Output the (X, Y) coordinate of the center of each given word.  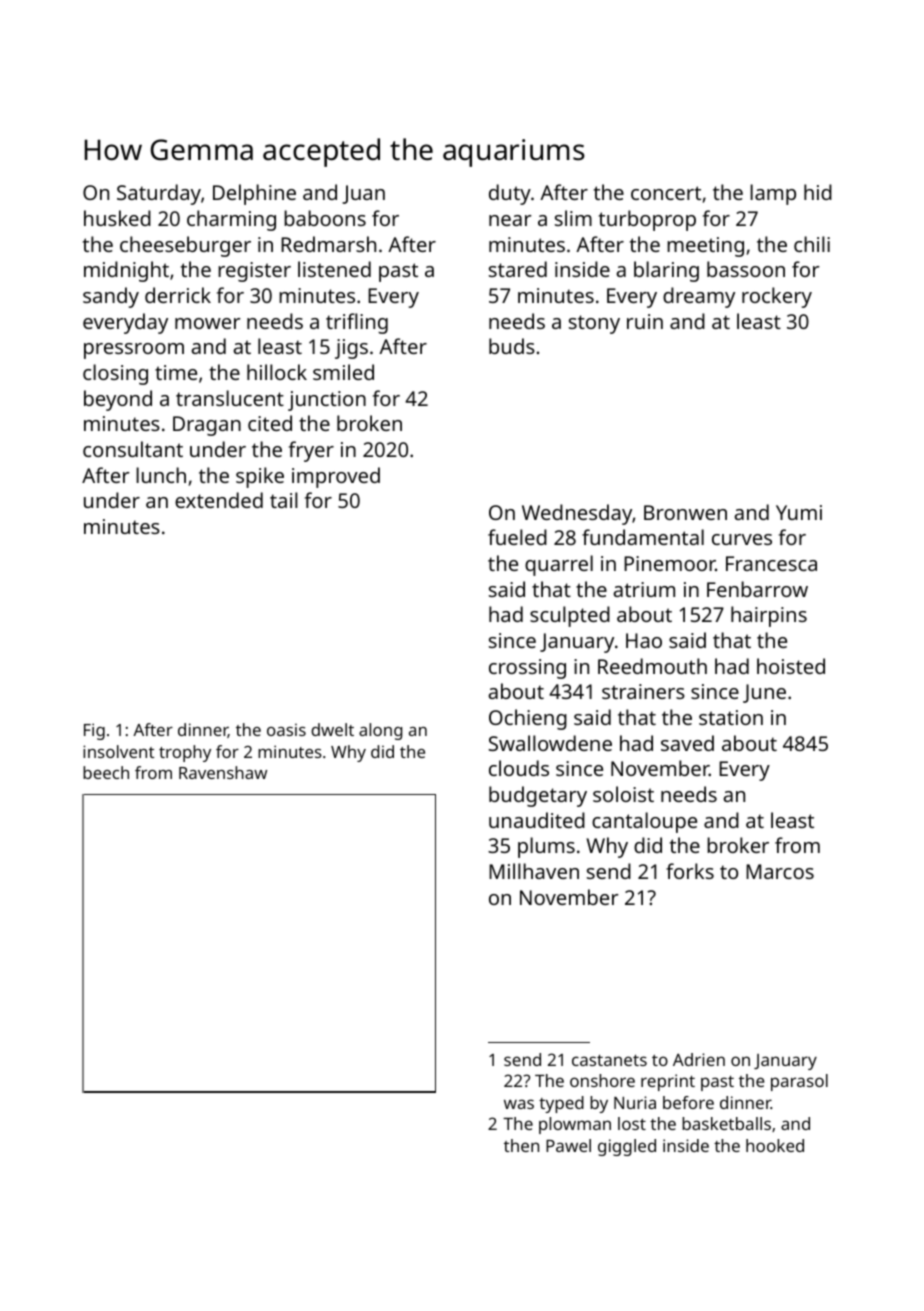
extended (219, 500)
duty (510, 194)
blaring (666, 271)
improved (336, 477)
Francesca (771, 563)
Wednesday (577, 514)
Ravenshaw (223, 772)
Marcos (780, 871)
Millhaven (534, 871)
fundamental (643, 537)
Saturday (159, 194)
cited (270, 423)
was (519, 1104)
